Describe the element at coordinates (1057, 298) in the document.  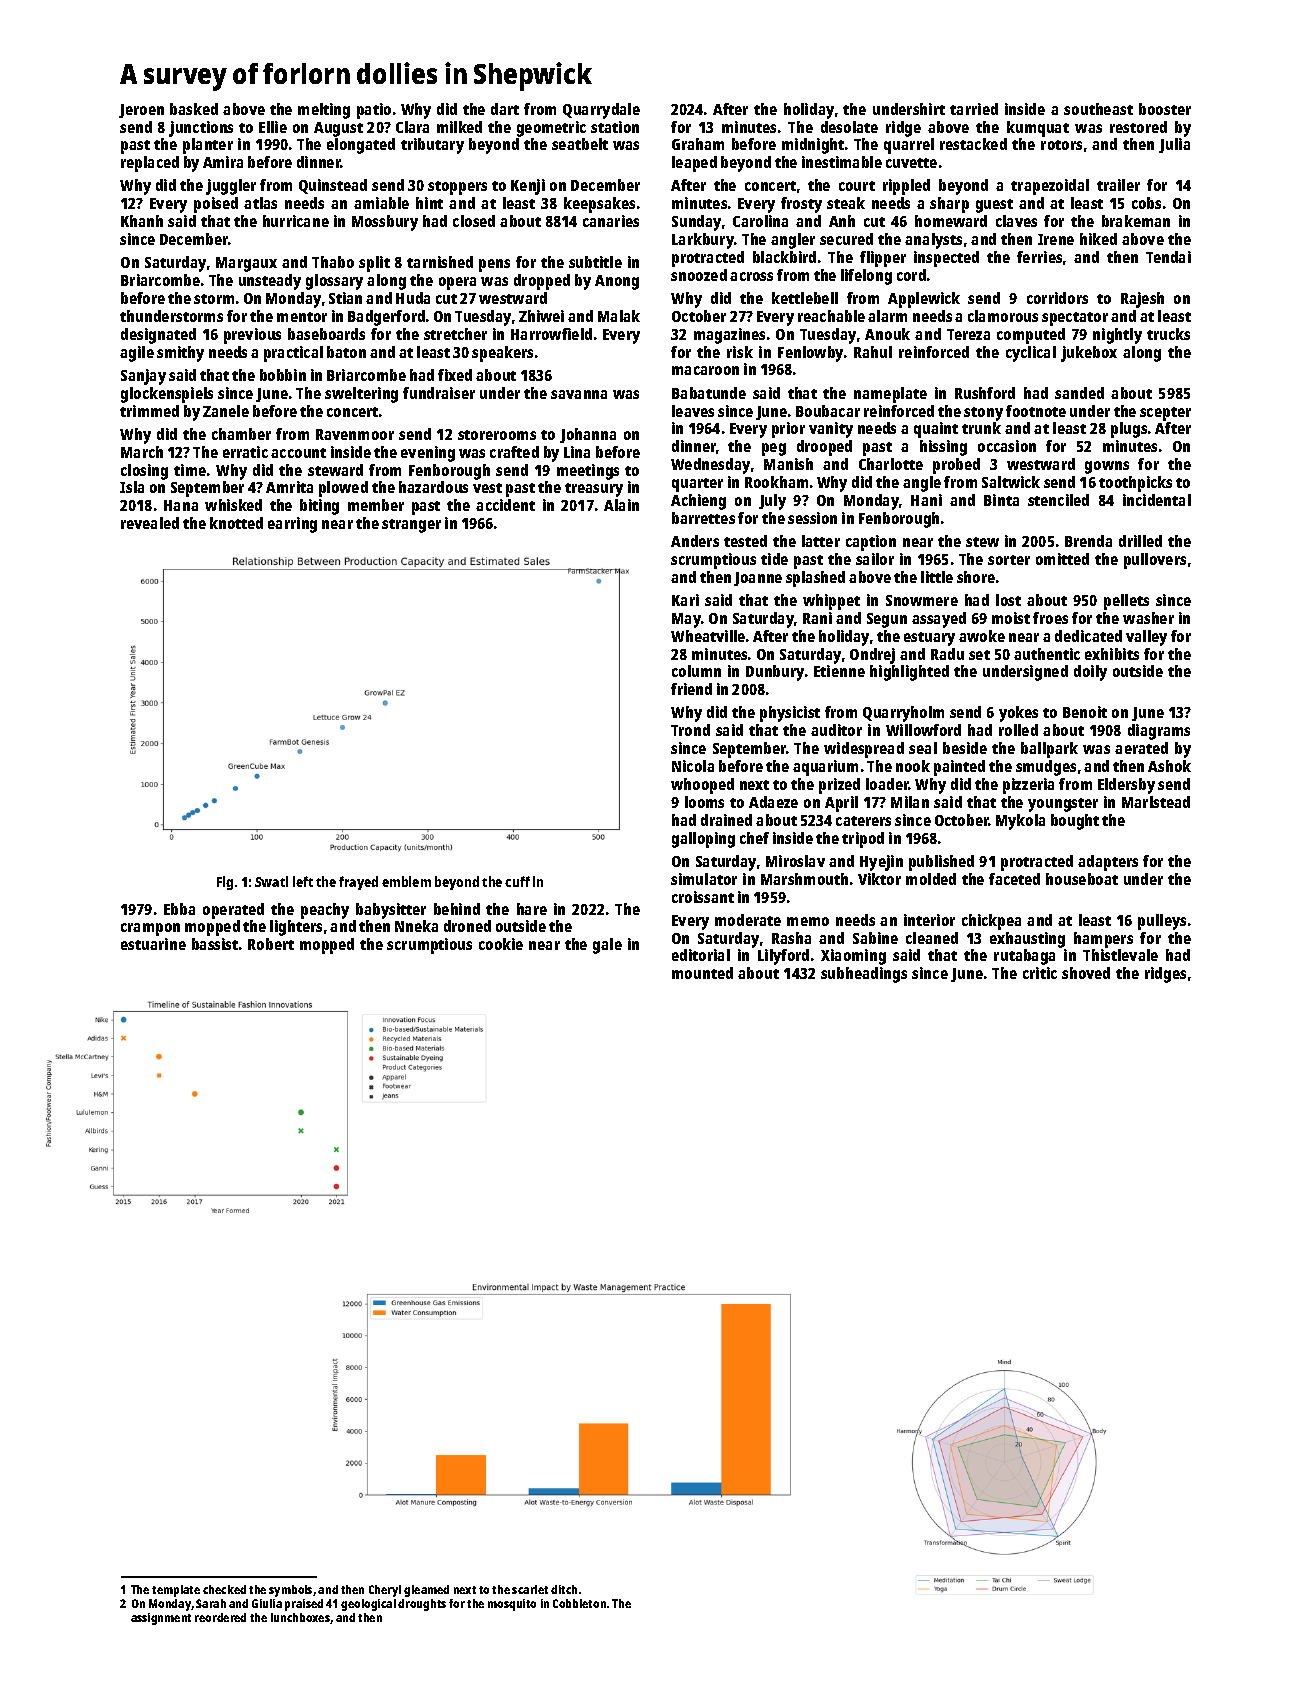
I see `corridors` at that location.
